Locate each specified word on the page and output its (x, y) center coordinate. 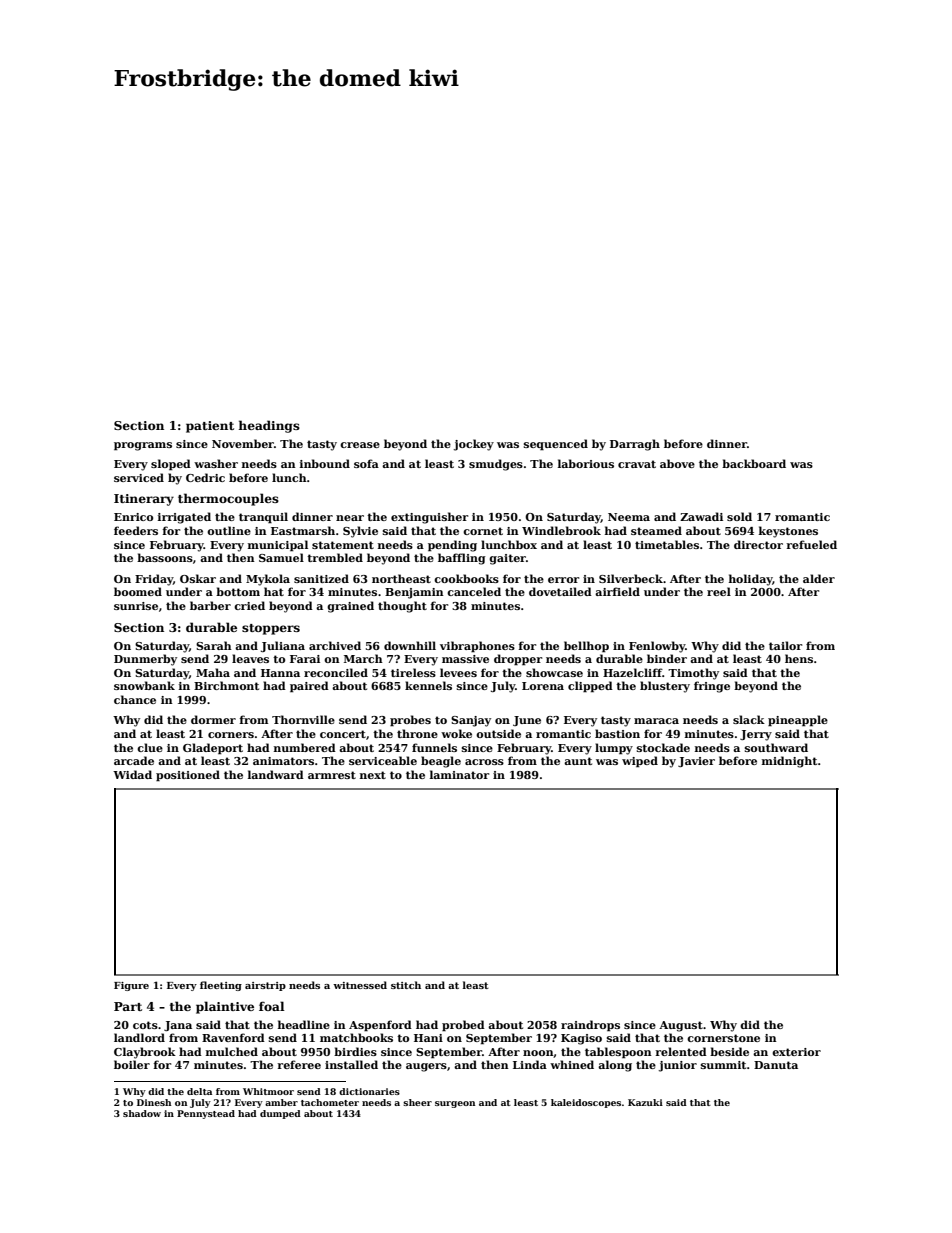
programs (143, 446)
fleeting (221, 986)
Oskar (198, 578)
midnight (789, 762)
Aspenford (380, 1026)
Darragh (635, 445)
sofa (366, 463)
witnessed (360, 985)
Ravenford (233, 1037)
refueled (811, 544)
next (373, 775)
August (681, 1026)
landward (276, 774)
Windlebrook (561, 530)
